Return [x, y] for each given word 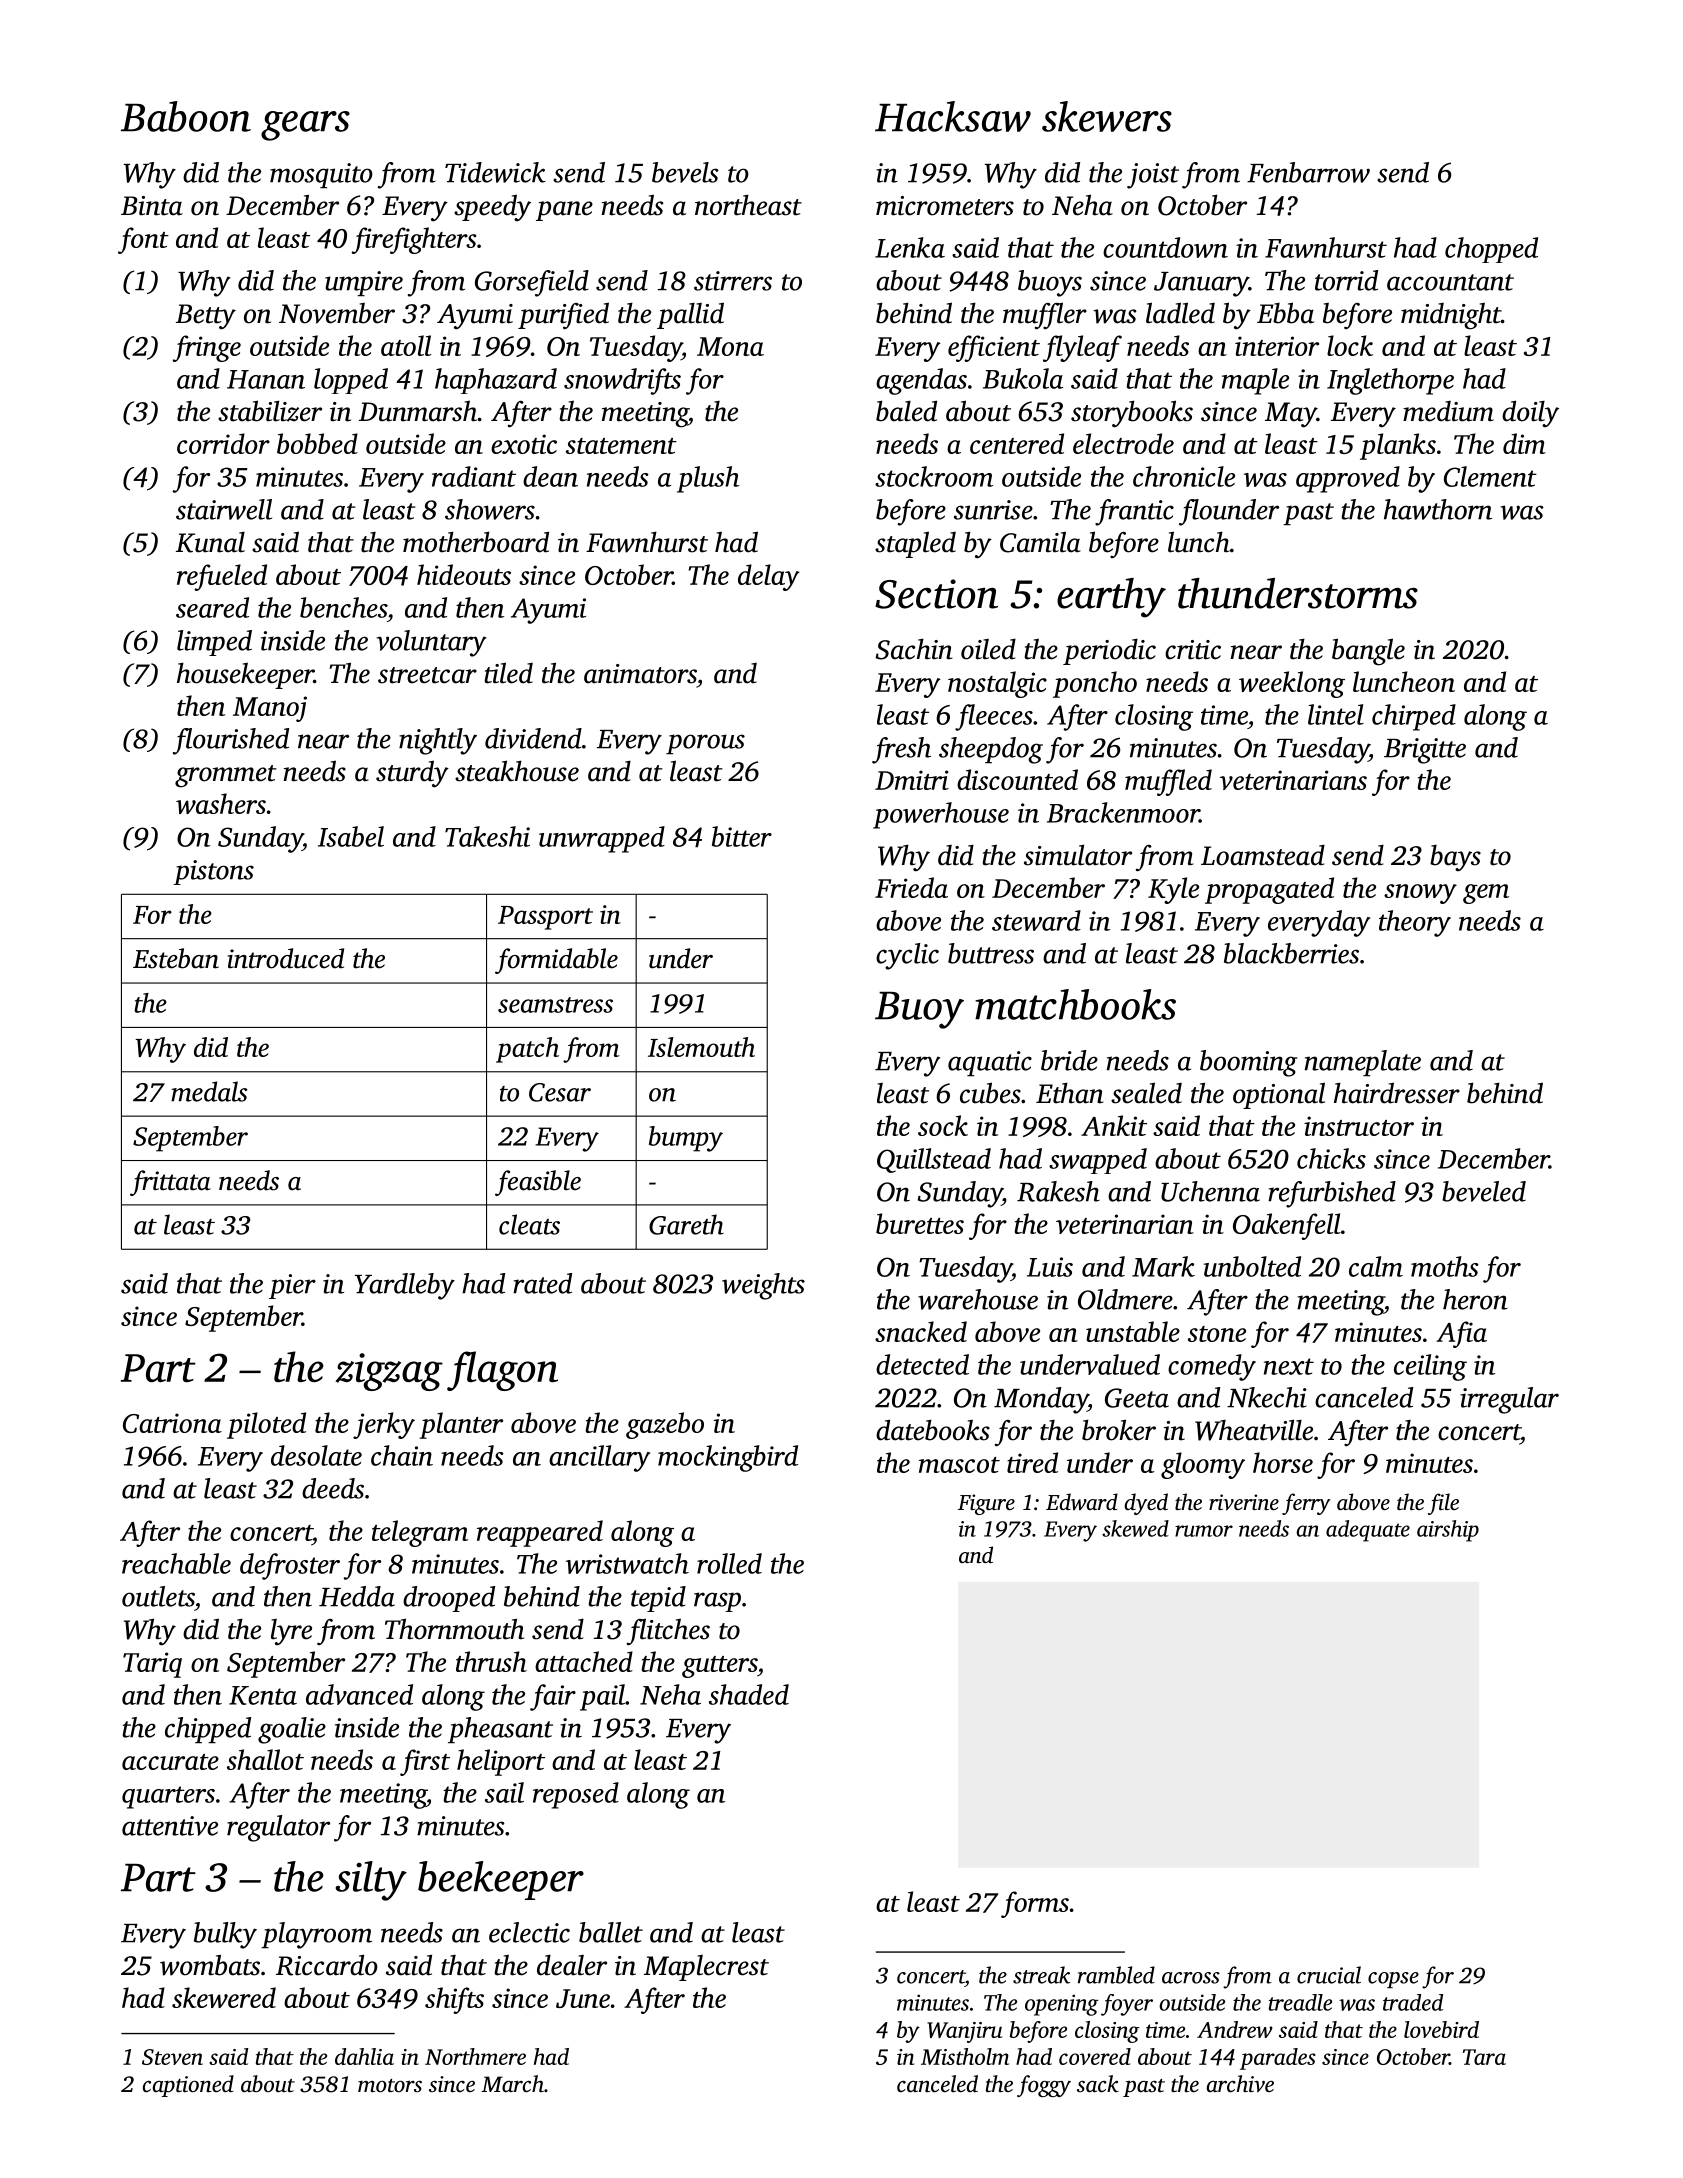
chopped [1491, 250]
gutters [719, 1667]
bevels [685, 172]
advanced [359, 1694]
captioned [188, 2086]
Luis [1050, 1267]
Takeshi [487, 836]
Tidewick [495, 172]
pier [292, 1286]
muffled [1168, 782]
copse [1393, 1980]
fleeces [994, 717]
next [1289, 1366]
